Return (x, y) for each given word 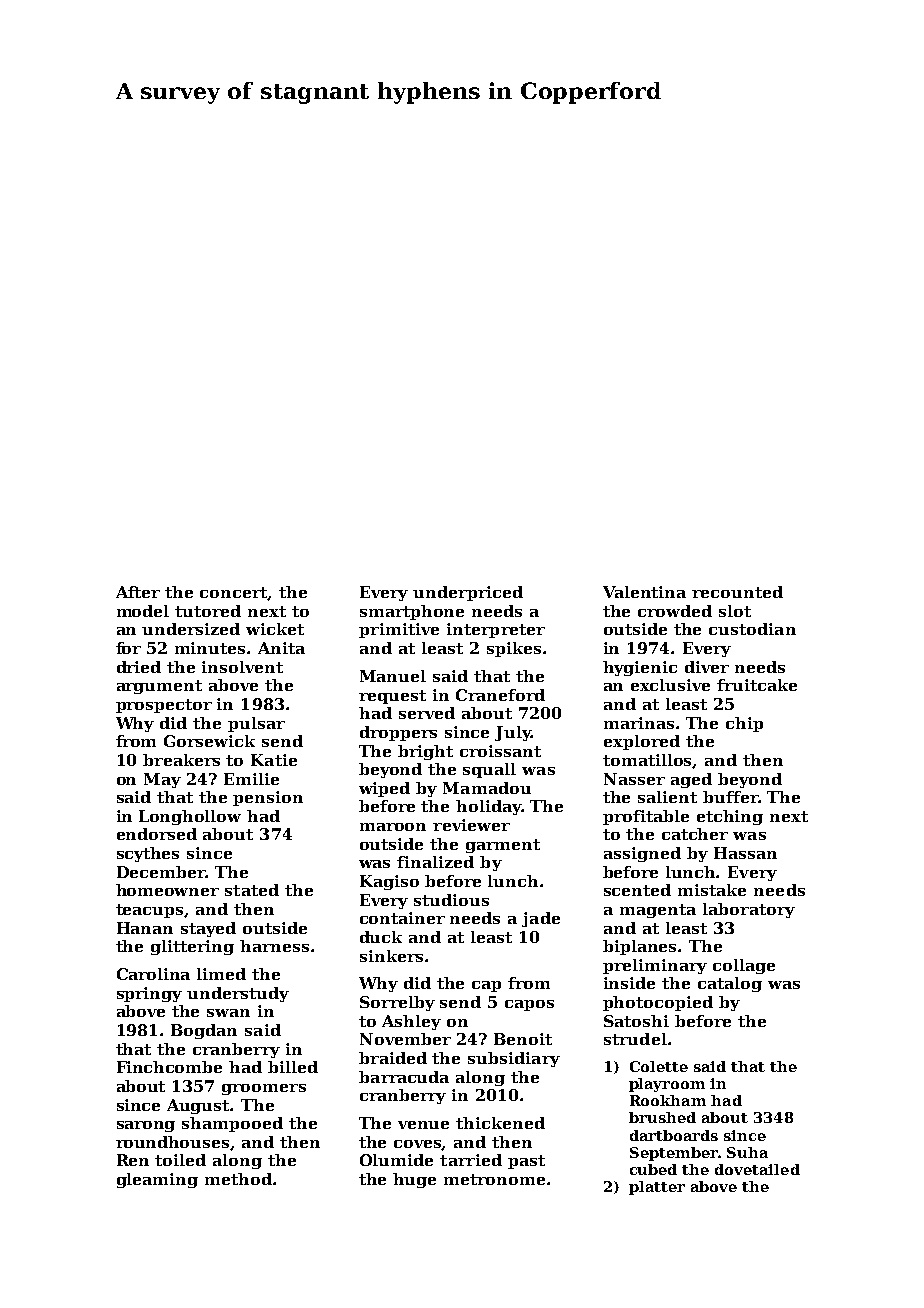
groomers (264, 1089)
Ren (133, 1160)
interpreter (496, 630)
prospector (164, 706)
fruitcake (757, 685)
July (513, 733)
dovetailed (757, 1169)
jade (541, 919)
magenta (658, 911)
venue (423, 1125)
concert (234, 593)
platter (657, 1188)
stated (252, 890)
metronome (494, 1179)
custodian (752, 629)
